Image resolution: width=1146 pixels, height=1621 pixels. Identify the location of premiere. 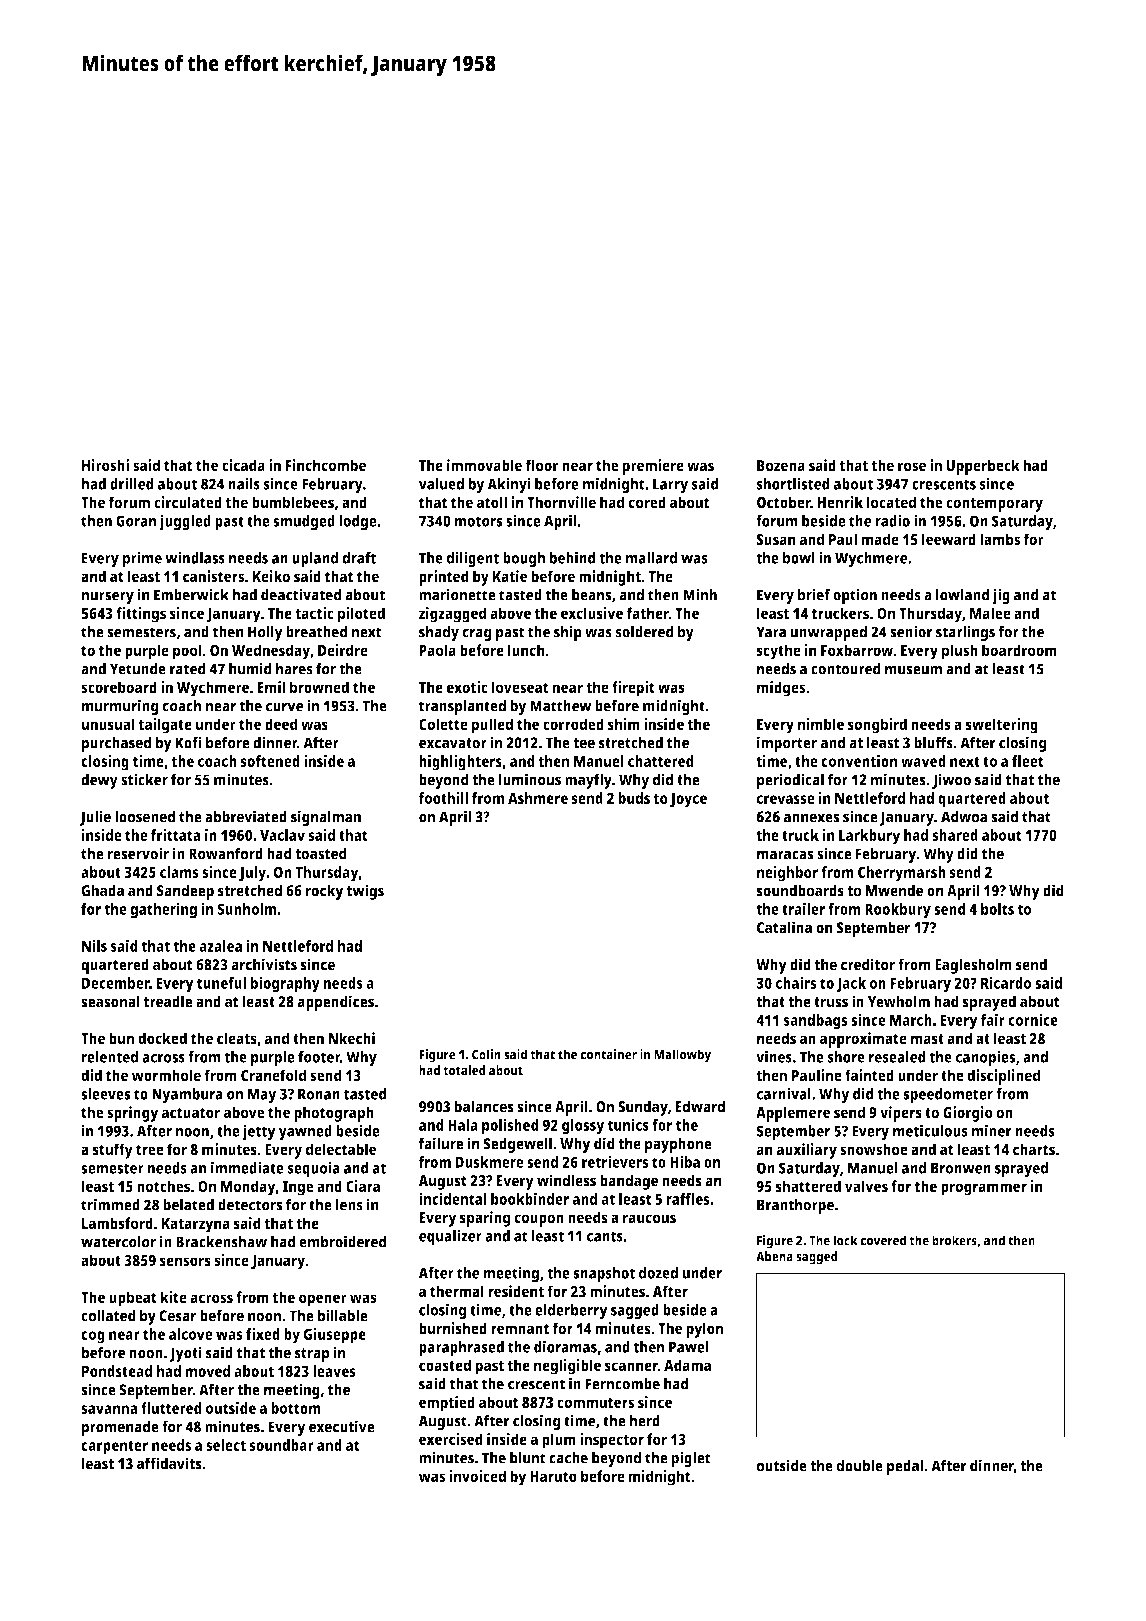
(653, 467).
